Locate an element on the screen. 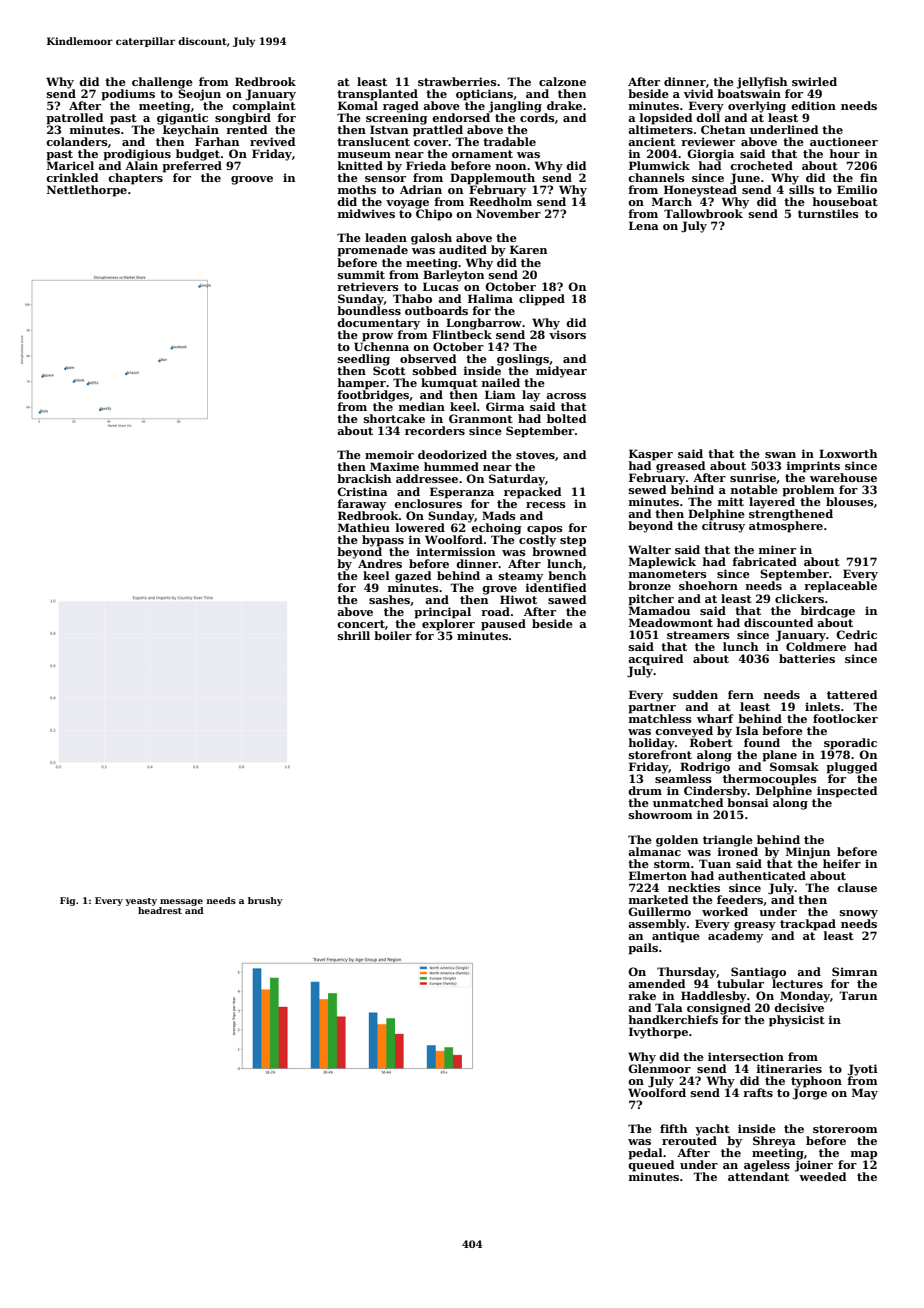 The image size is (924, 1308). inspected is located at coordinates (847, 792).
